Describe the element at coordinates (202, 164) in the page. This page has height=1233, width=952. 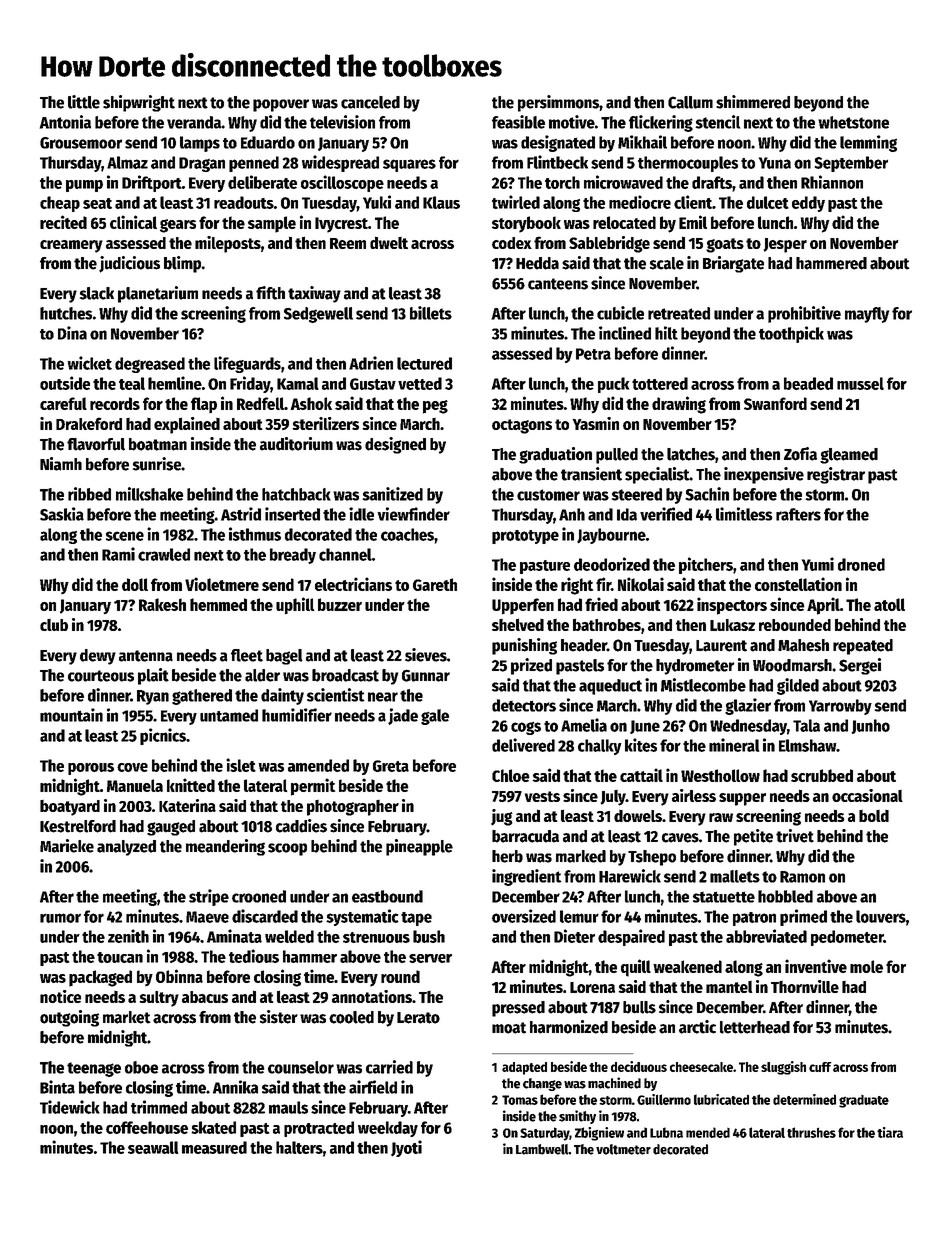
I see `Dragan` at that location.
